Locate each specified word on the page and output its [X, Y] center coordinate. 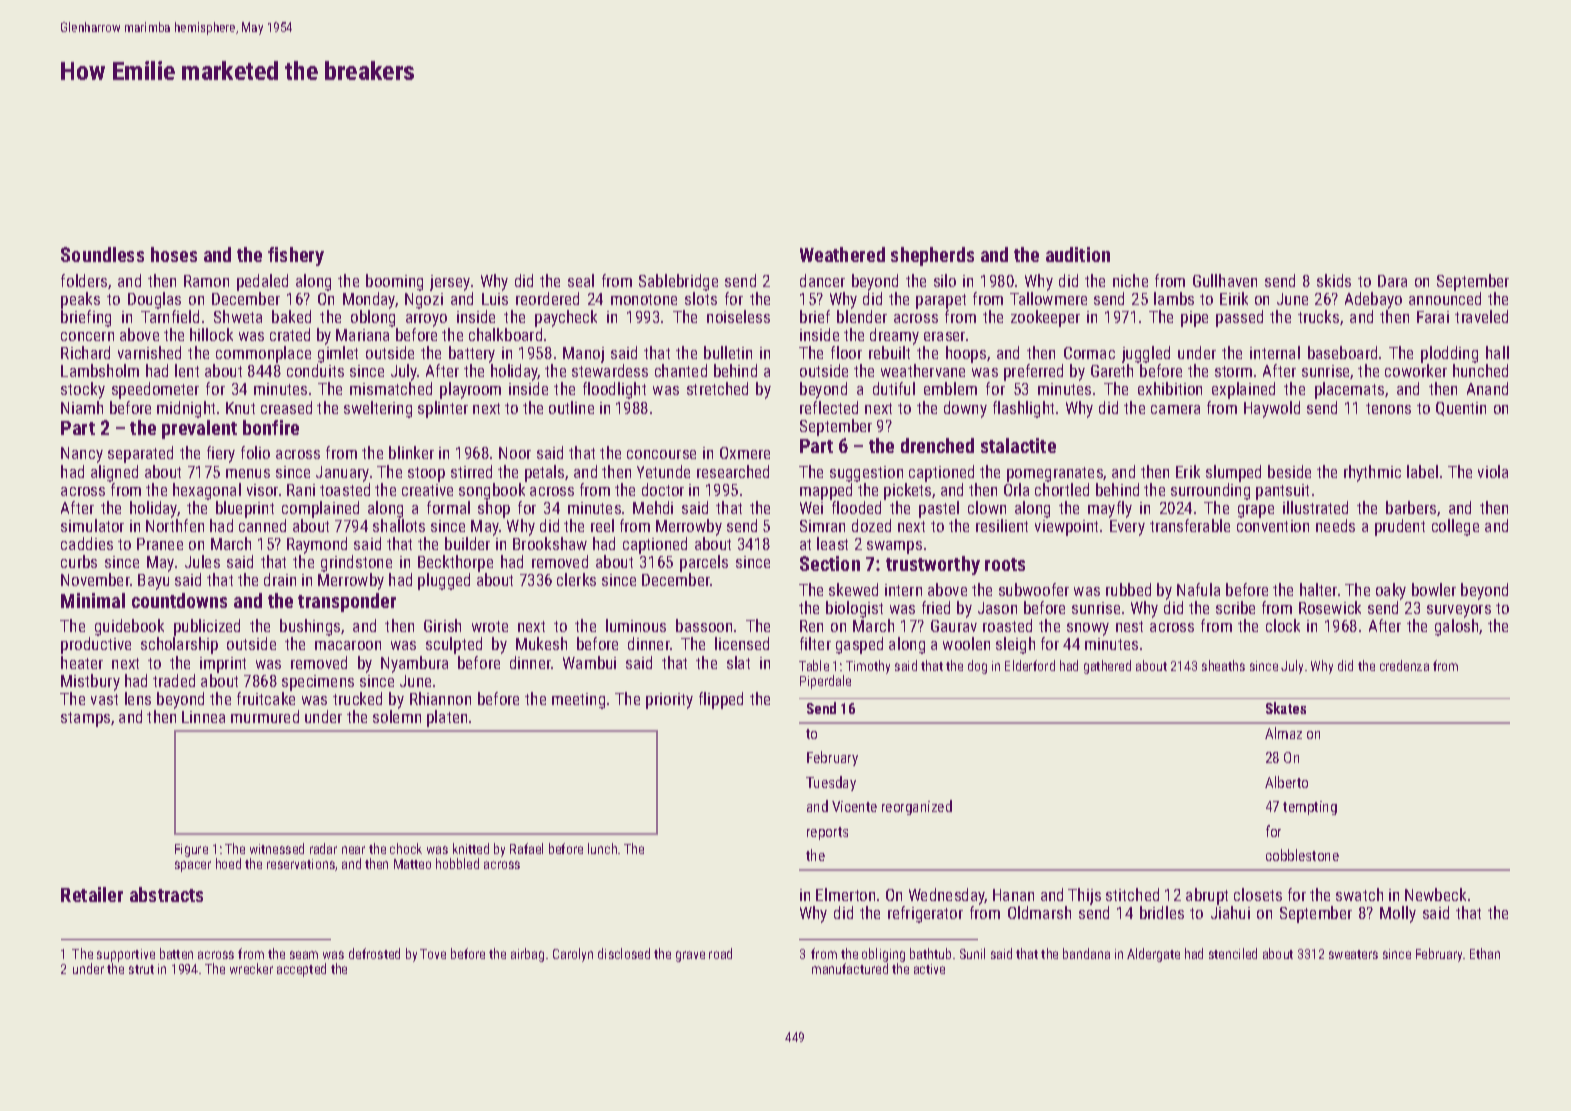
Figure [191, 850]
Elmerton [845, 894]
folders [84, 280]
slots [701, 298]
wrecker [251, 968]
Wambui [589, 662]
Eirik [1234, 298]
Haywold [1272, 409]
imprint [223, 665]
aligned [114, 473]
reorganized [917, 807]
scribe [1235, 607]
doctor [663, 489]
